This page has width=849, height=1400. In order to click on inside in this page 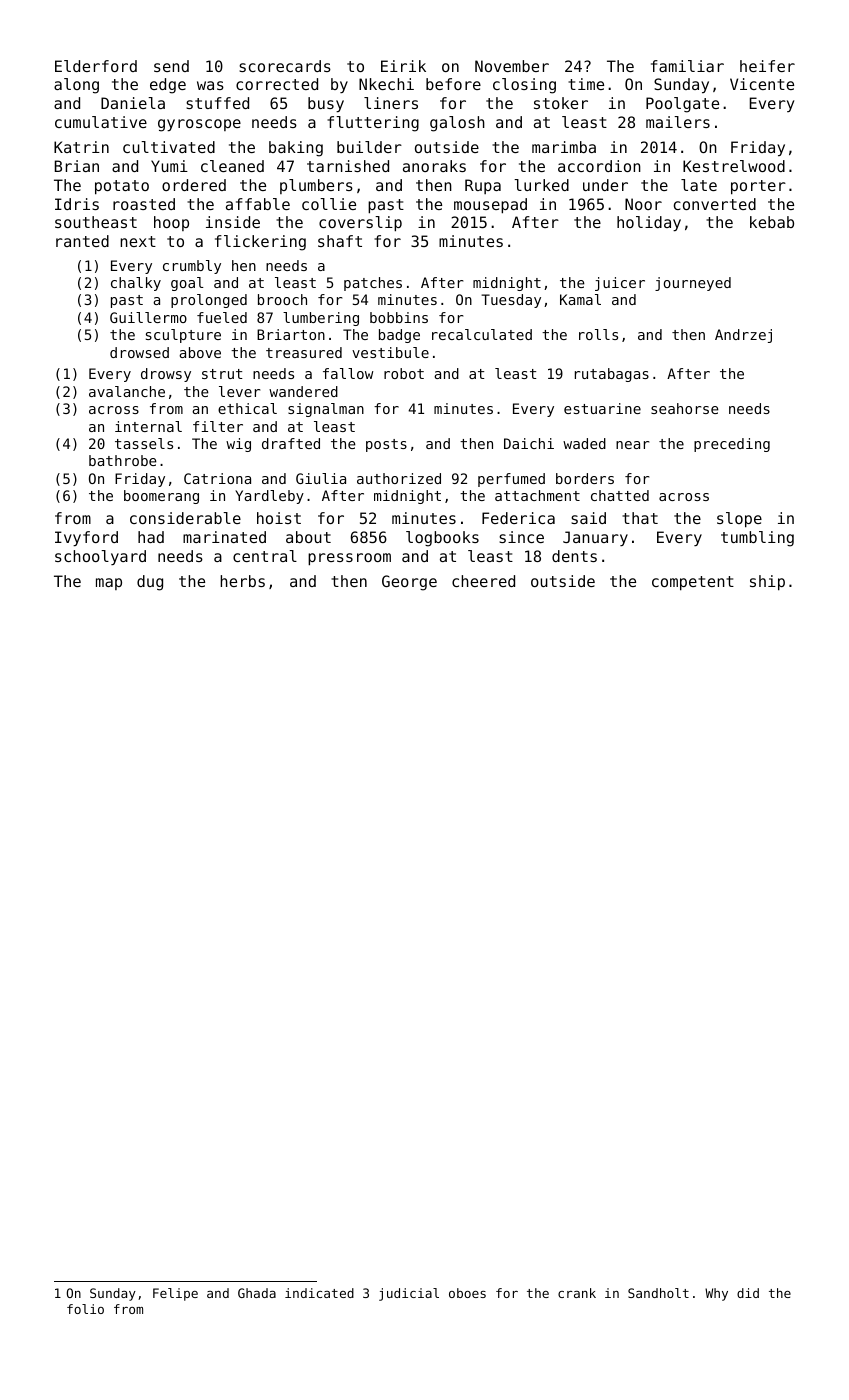, I will do `click(233, 222)`.
